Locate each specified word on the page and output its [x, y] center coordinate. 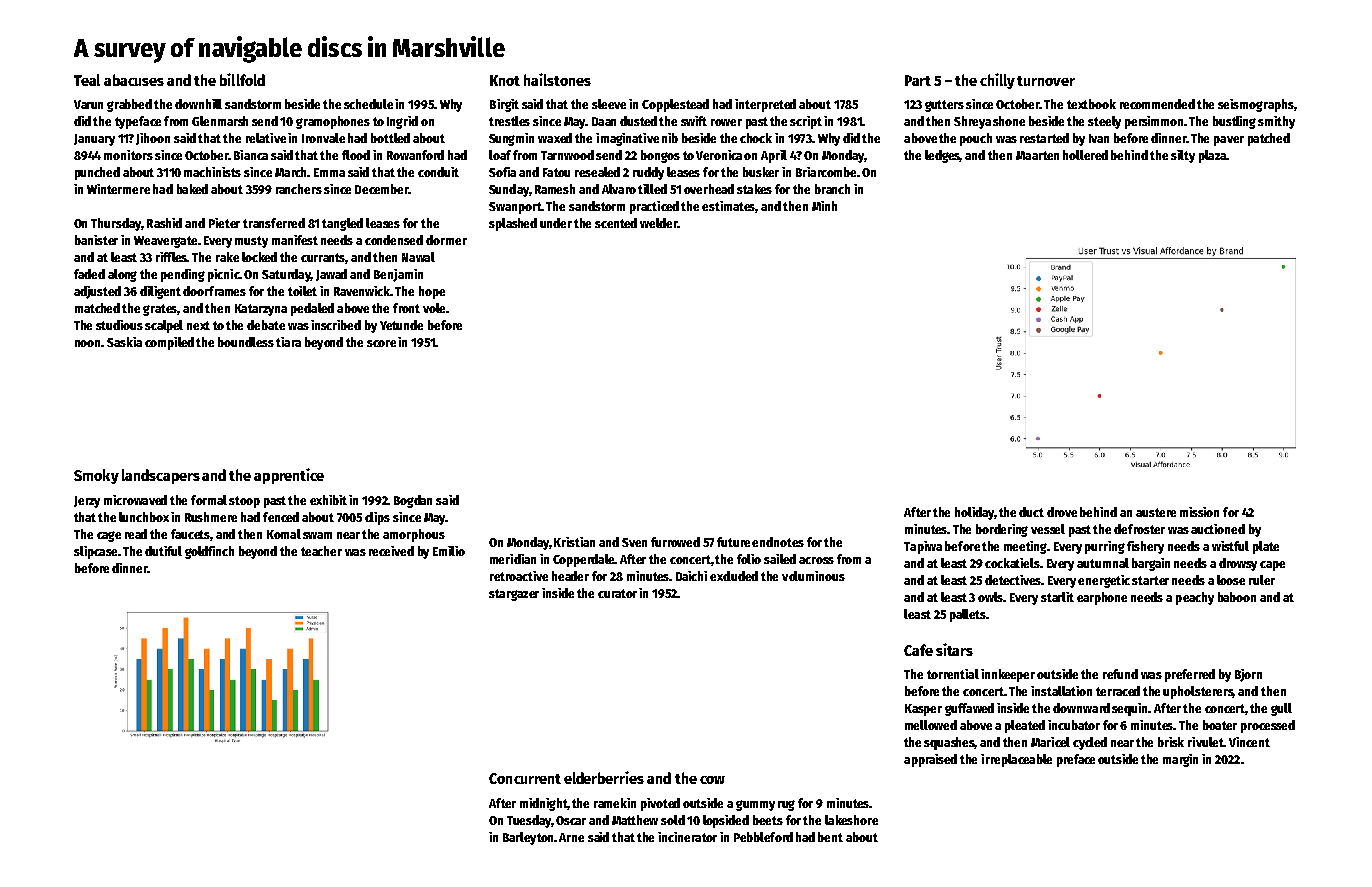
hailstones [557, 79]
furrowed [675, 542]
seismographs [1256, 105]
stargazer [514, 595]
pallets [968, 615]
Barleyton [529, 838]
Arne [571, 837]
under [556, 223]
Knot [505, 80]
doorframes [214, 291]
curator [617, 593]
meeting [1026, 547]
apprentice [289, 476]
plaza [1212, 156]
